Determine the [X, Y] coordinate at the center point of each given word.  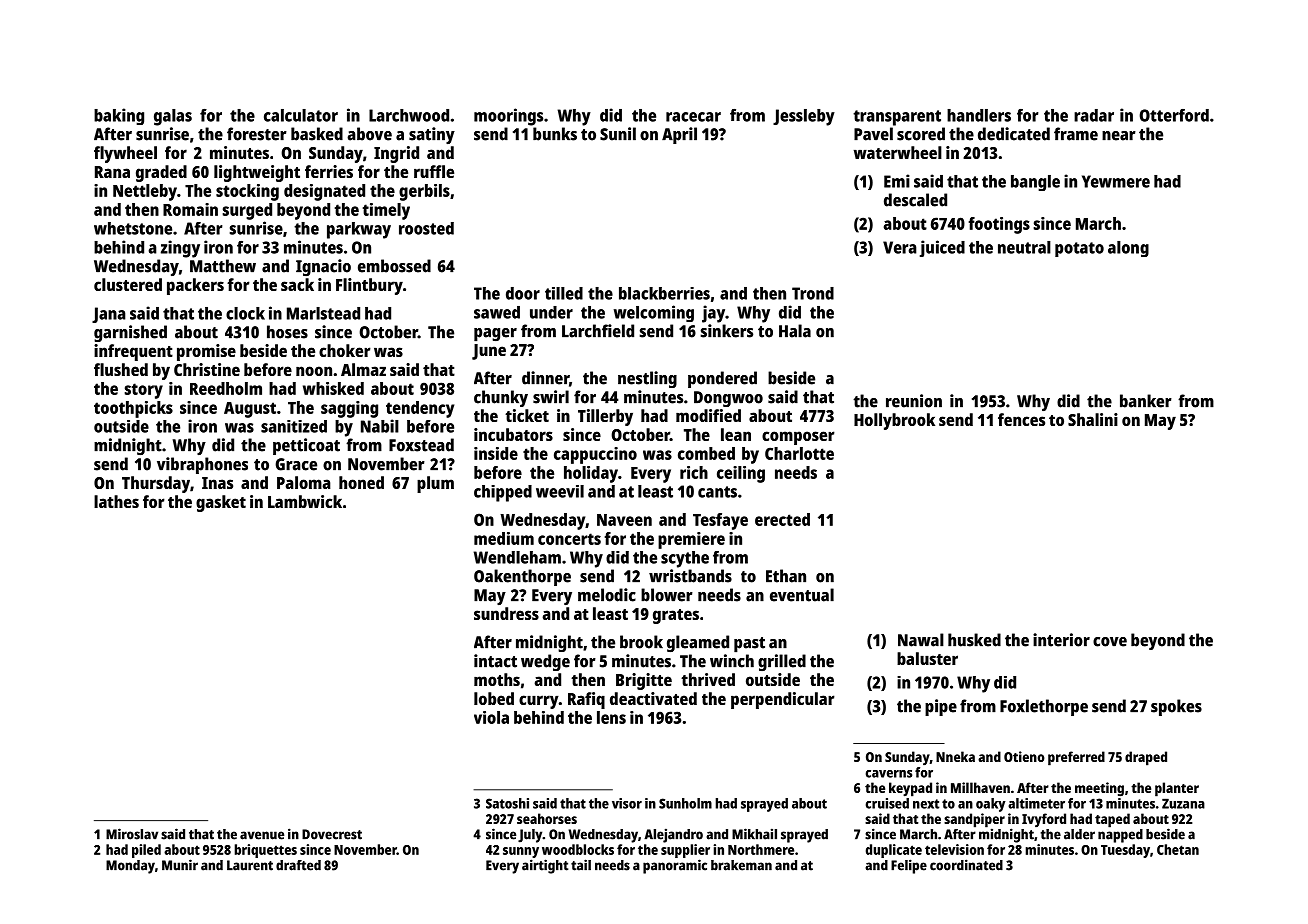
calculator [301, 115]
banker [1146, 401]
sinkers [727, 331]
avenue [262, 835]
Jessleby [804, 117]
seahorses [547, 818]
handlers [979, 115]
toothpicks [133, 409]
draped [1146, 758]
